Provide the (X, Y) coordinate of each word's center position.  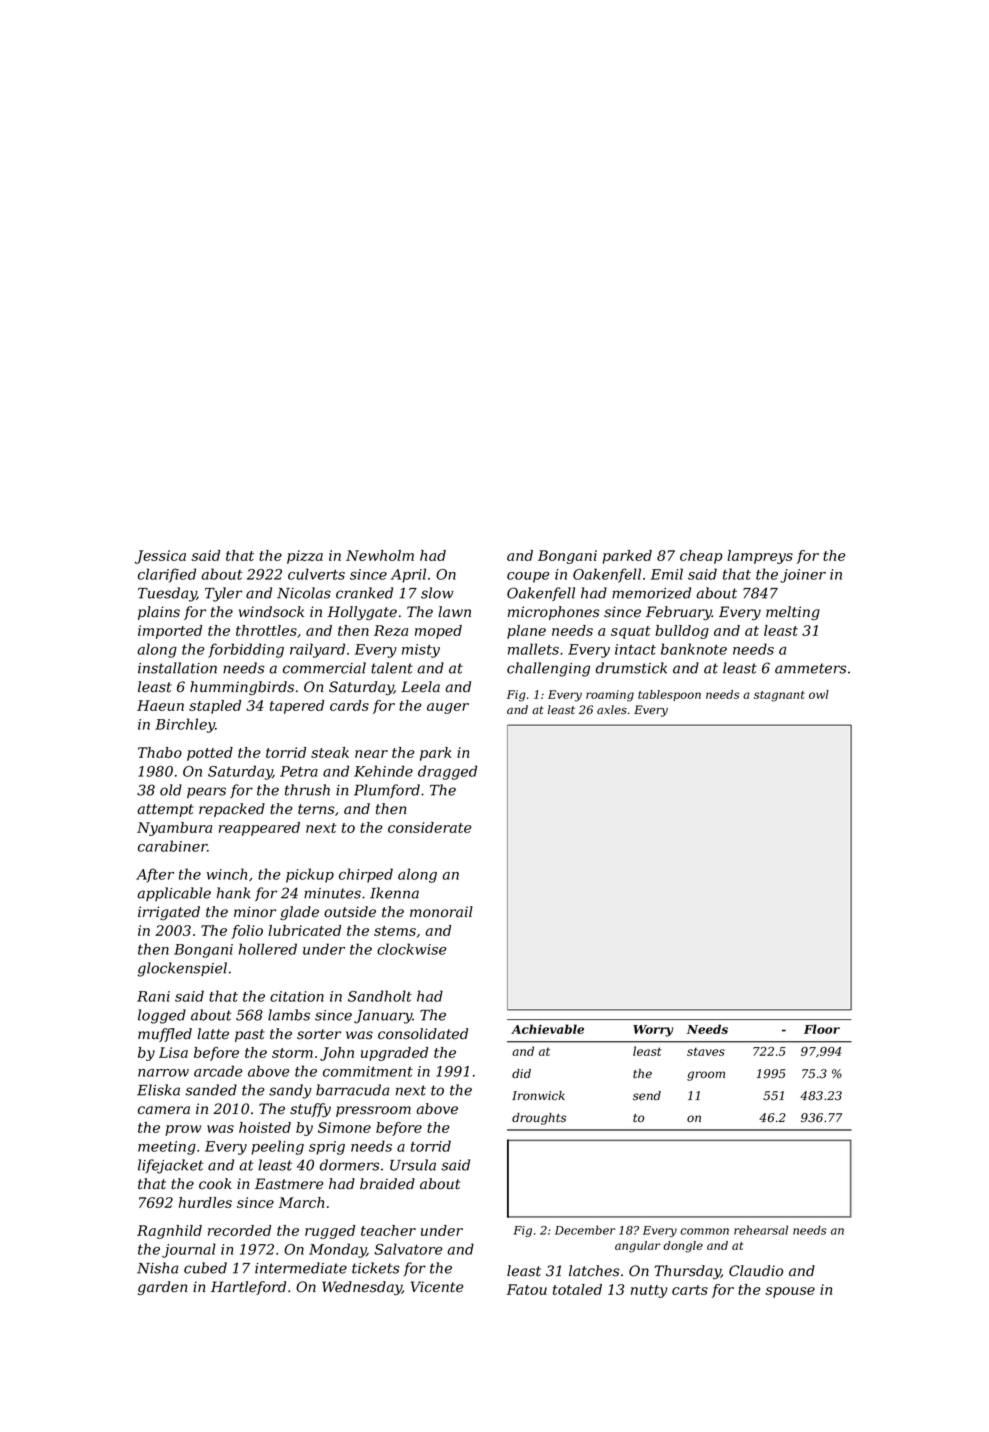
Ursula (413, 1165)
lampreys (760, 557)
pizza (305, 557)
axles (612, 709)
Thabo (160, 752)
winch (227, 874)
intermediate (301, 1268)
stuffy (310, 1110)
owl (819, 694)
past (250, 1035)
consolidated (423, 1034)
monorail (441, 912)
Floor (822, 1029)
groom (706, 1076)
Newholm (380, 555)
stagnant (779, 696)
